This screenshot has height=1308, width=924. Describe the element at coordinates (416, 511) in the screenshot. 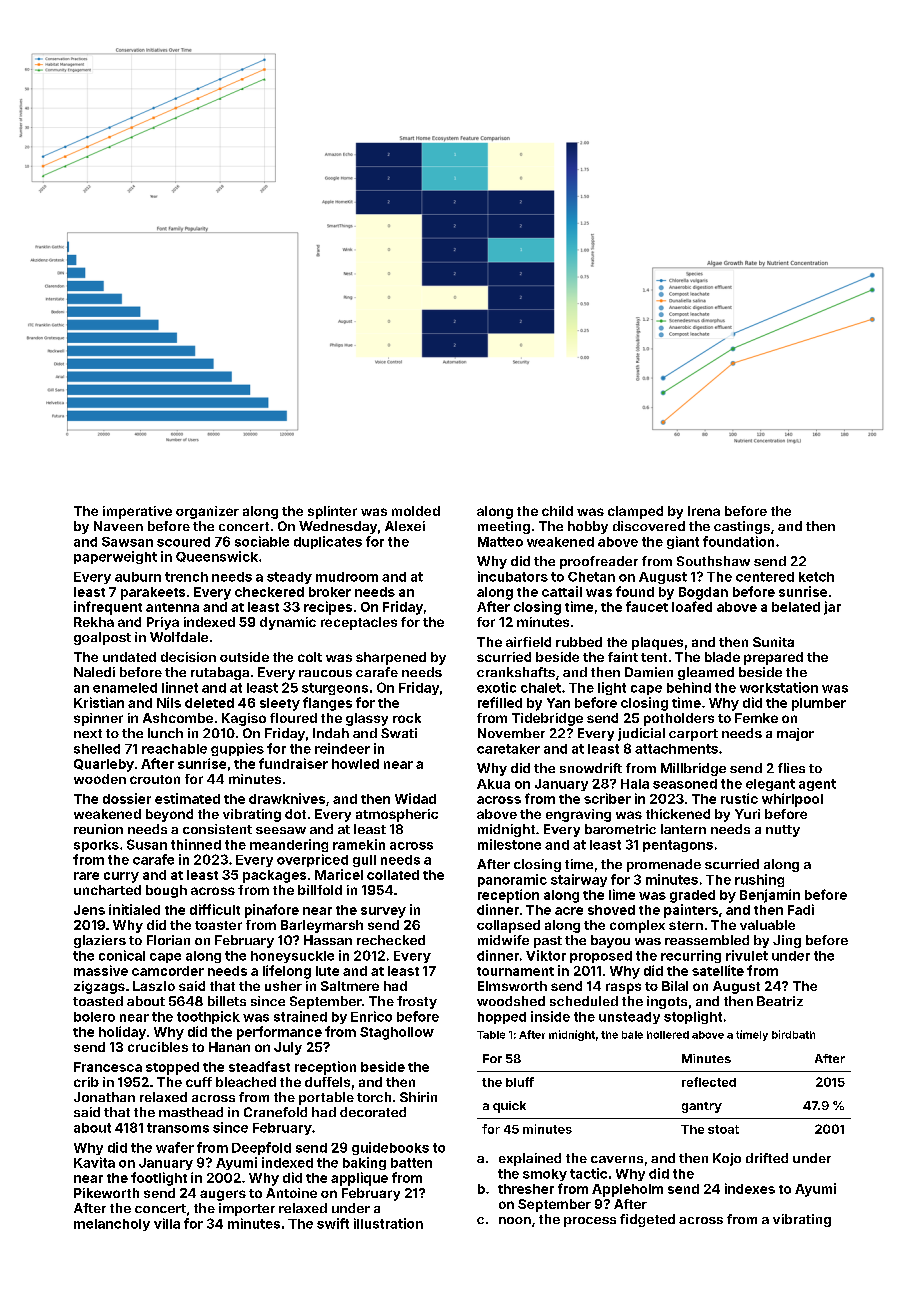

I see `molded` at that location.
